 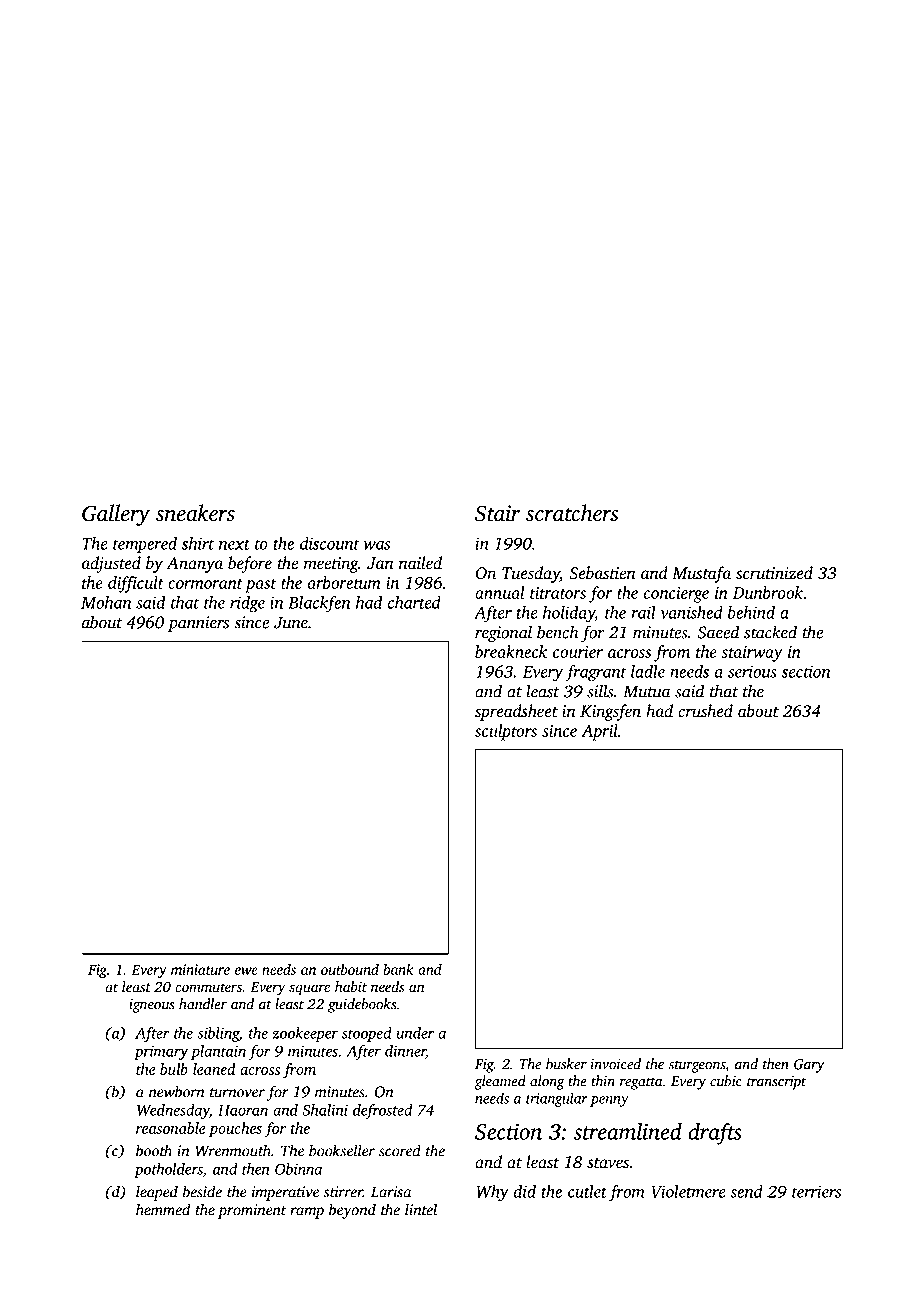 What do you see at coordinates (587, 1191) in the screenshot?
I see `cutlet` at bounding box center [587, 1191].
